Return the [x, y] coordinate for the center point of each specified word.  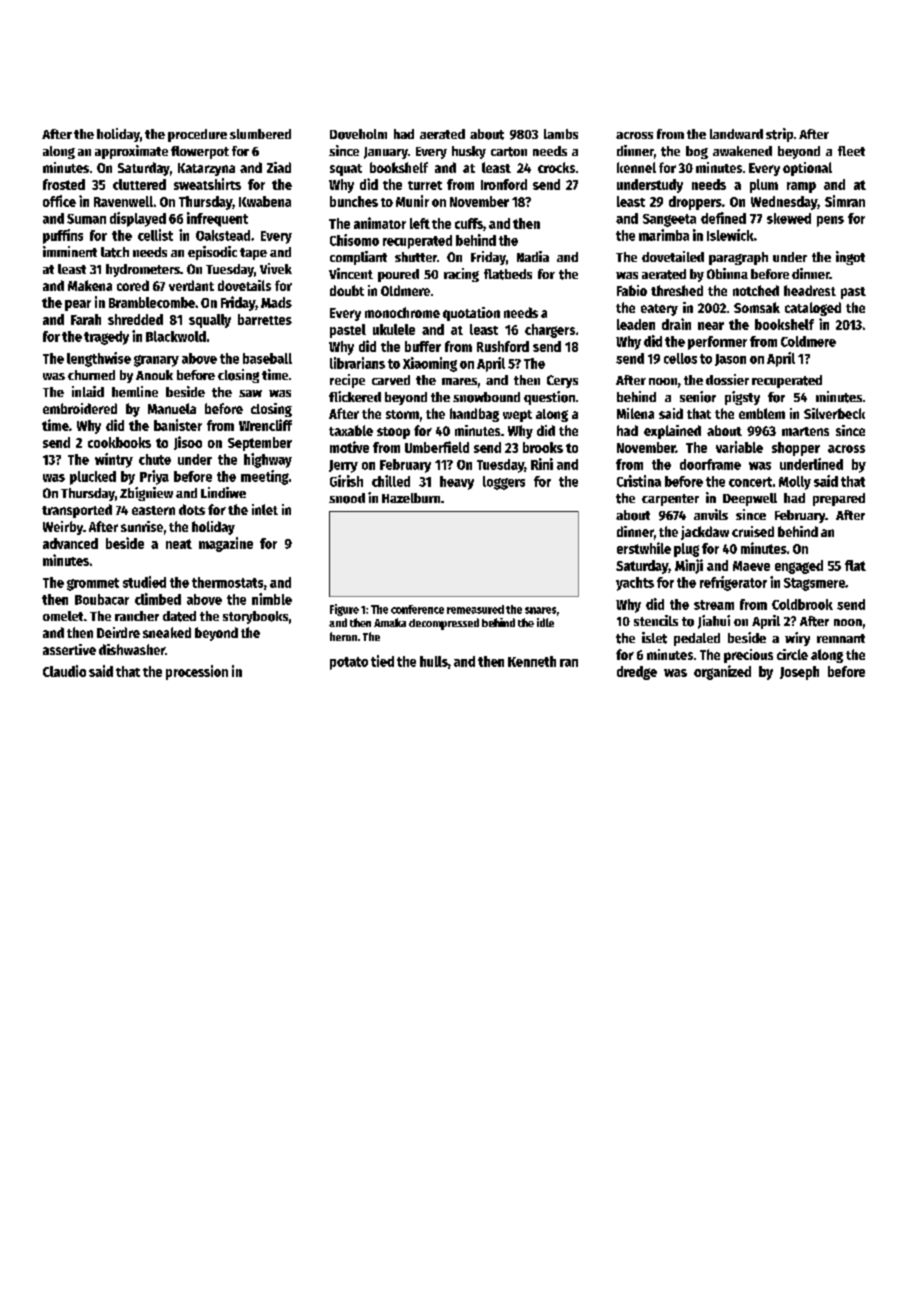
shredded [135, 319]
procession [197, 672]
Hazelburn [411, 498]
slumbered [260, 134]
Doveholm [358, 134]
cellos [680, 358]
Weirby [63, 528]
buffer [423, 346]
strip [779, 135]
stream [714, 605]
